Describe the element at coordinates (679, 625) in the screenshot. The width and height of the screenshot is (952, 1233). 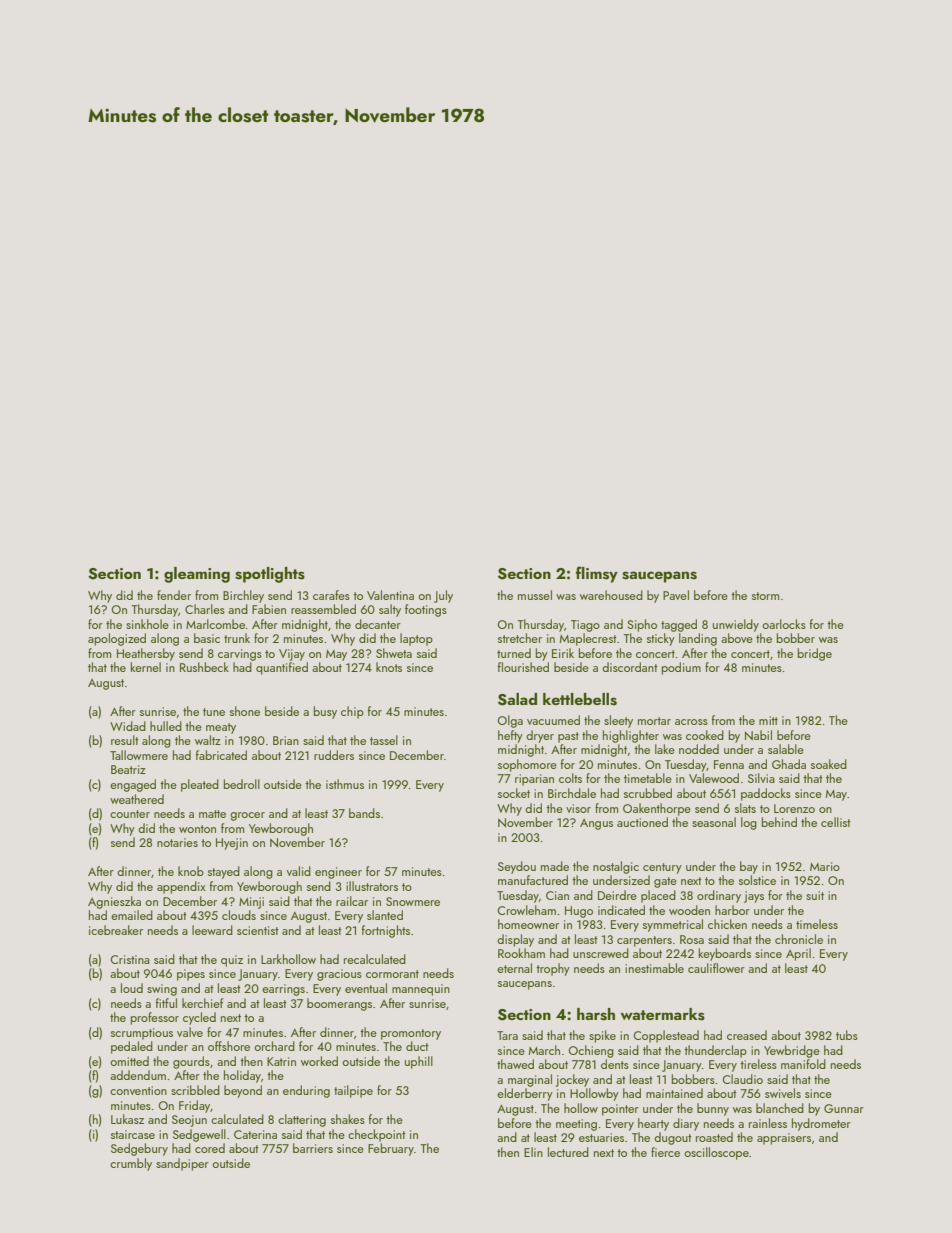
I see `tagged` at that location.
